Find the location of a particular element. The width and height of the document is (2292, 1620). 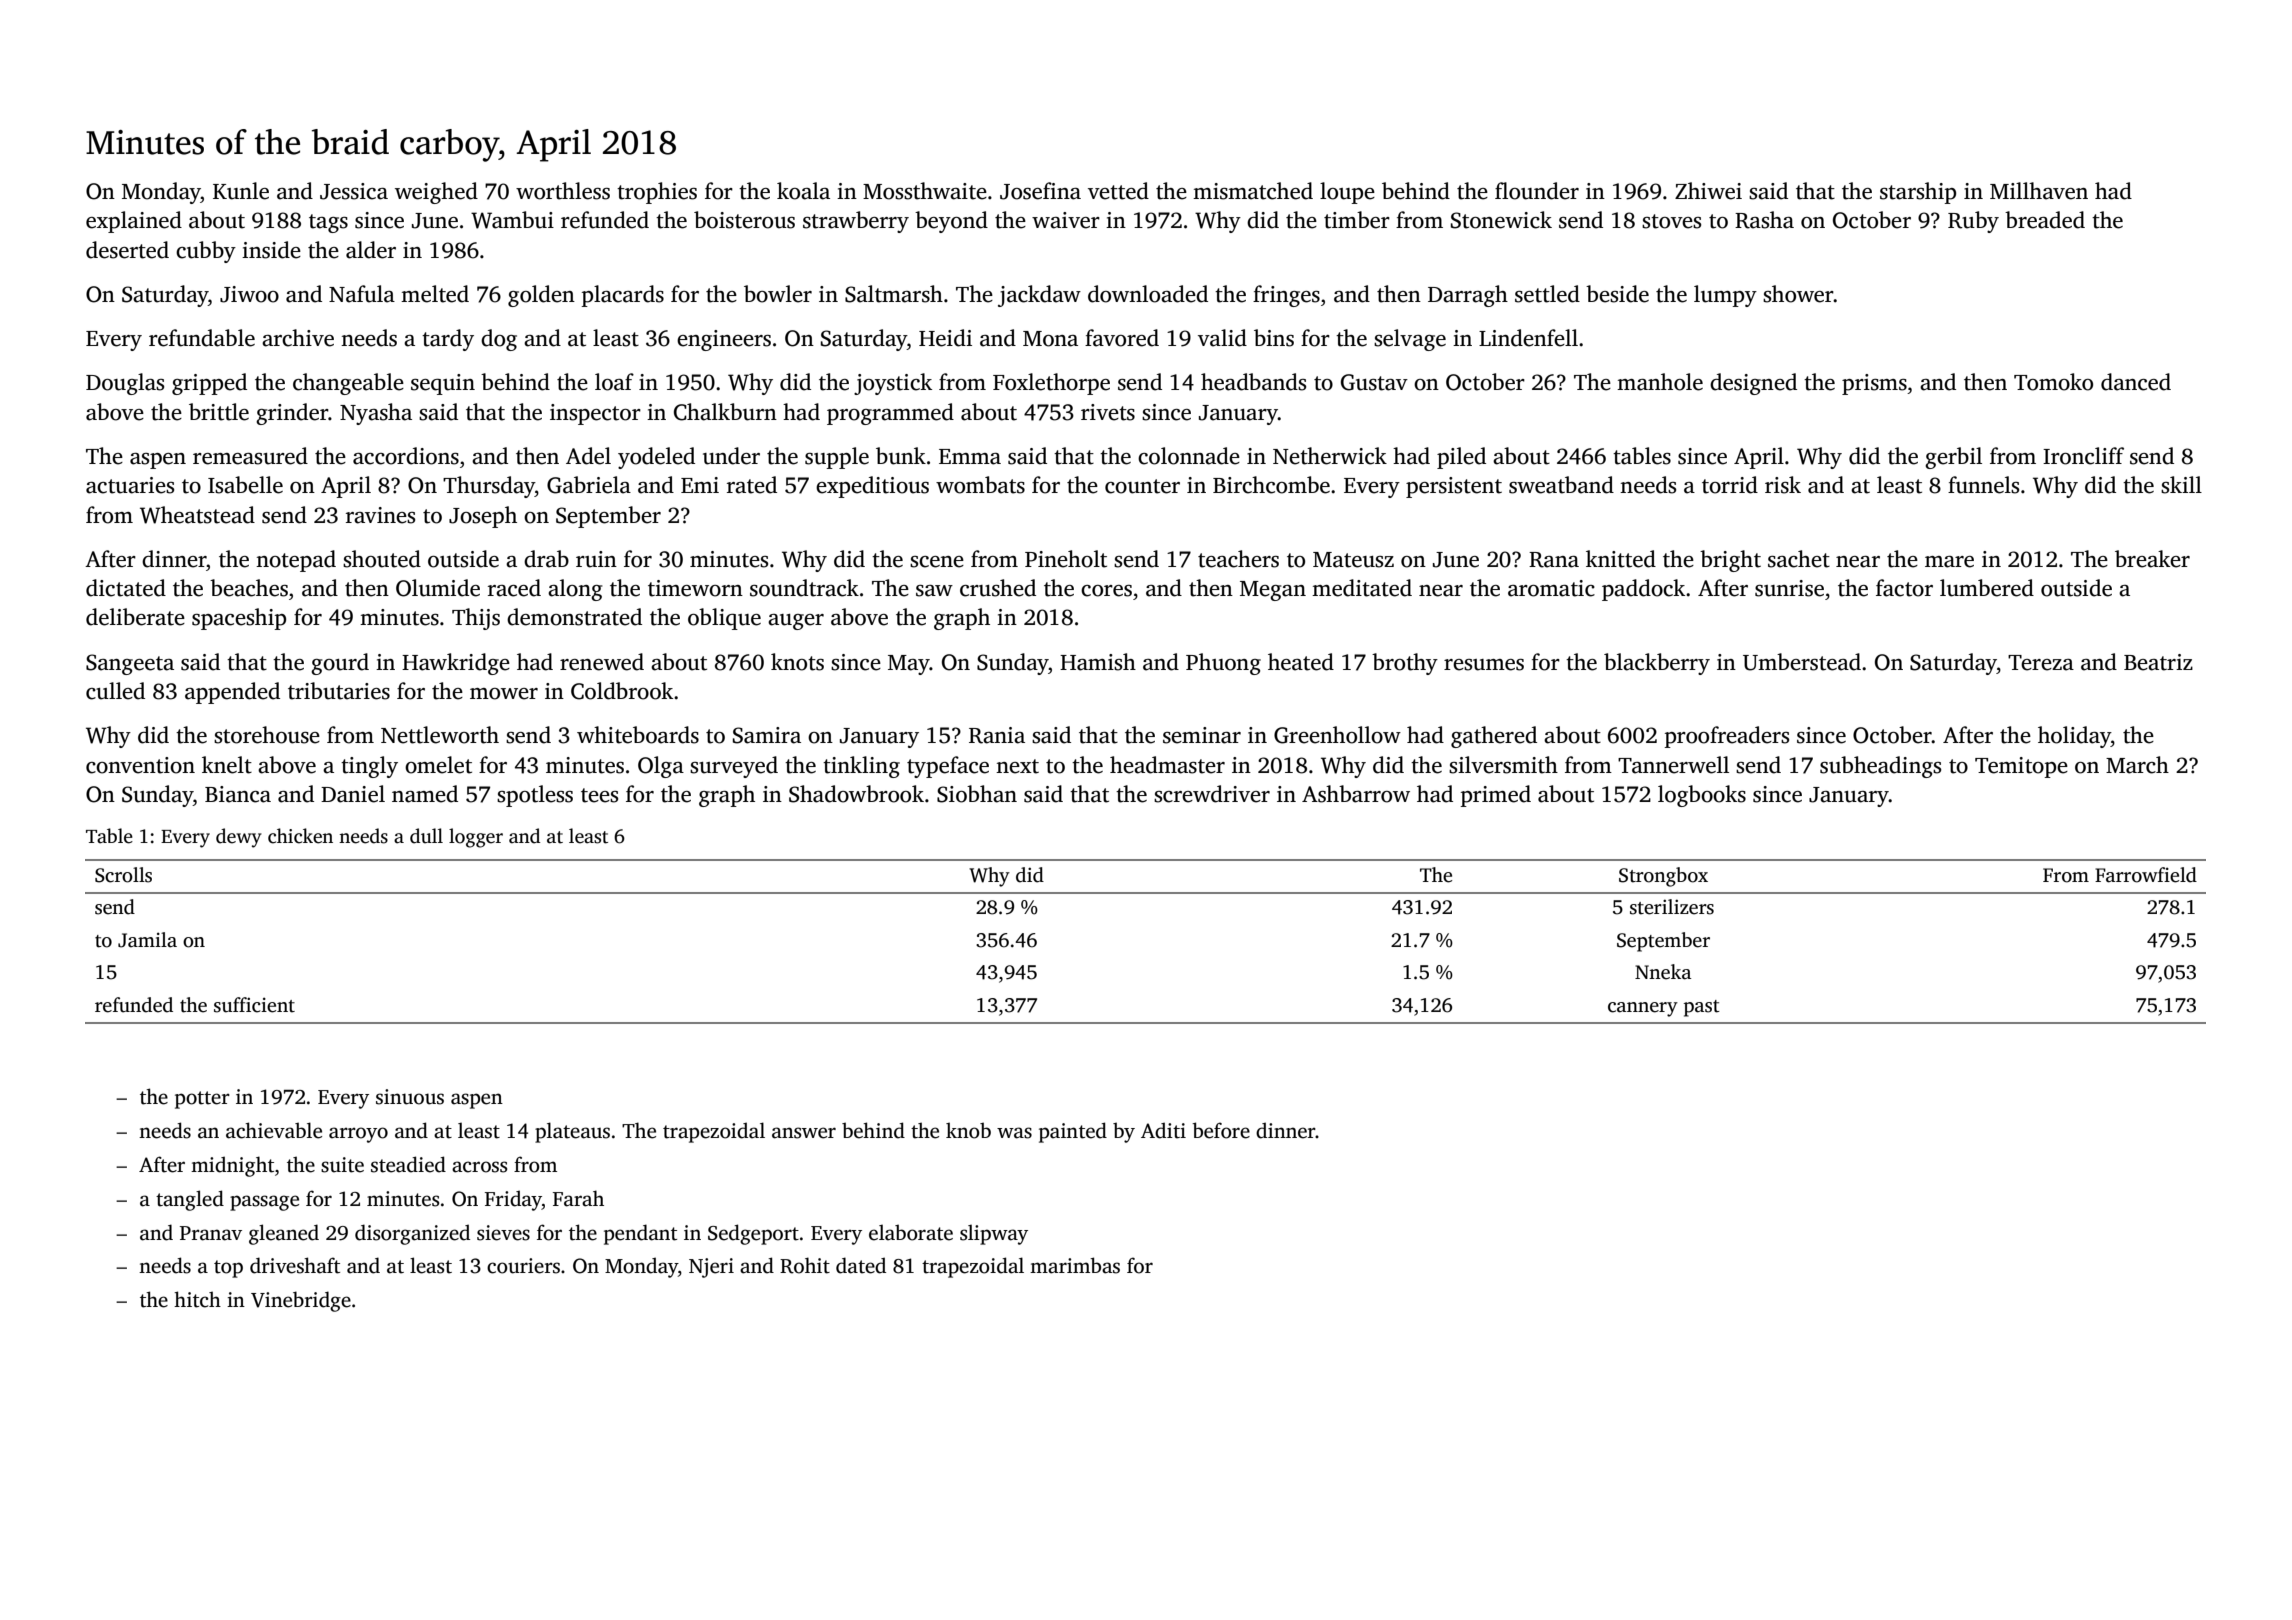

deliberate is located at coordinates (135, 617).
